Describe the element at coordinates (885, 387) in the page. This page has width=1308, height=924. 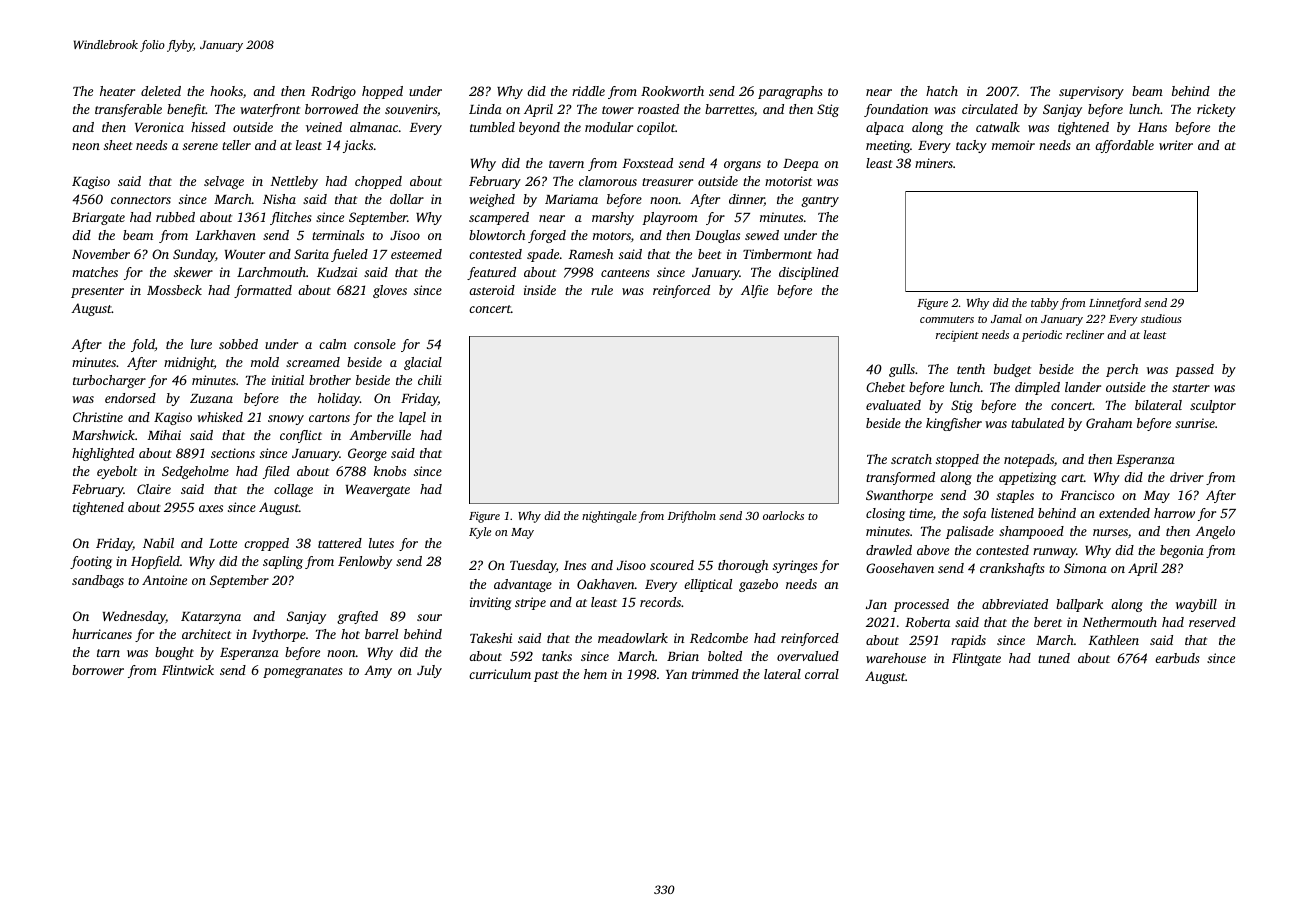
I see `Chebet` at that location.
